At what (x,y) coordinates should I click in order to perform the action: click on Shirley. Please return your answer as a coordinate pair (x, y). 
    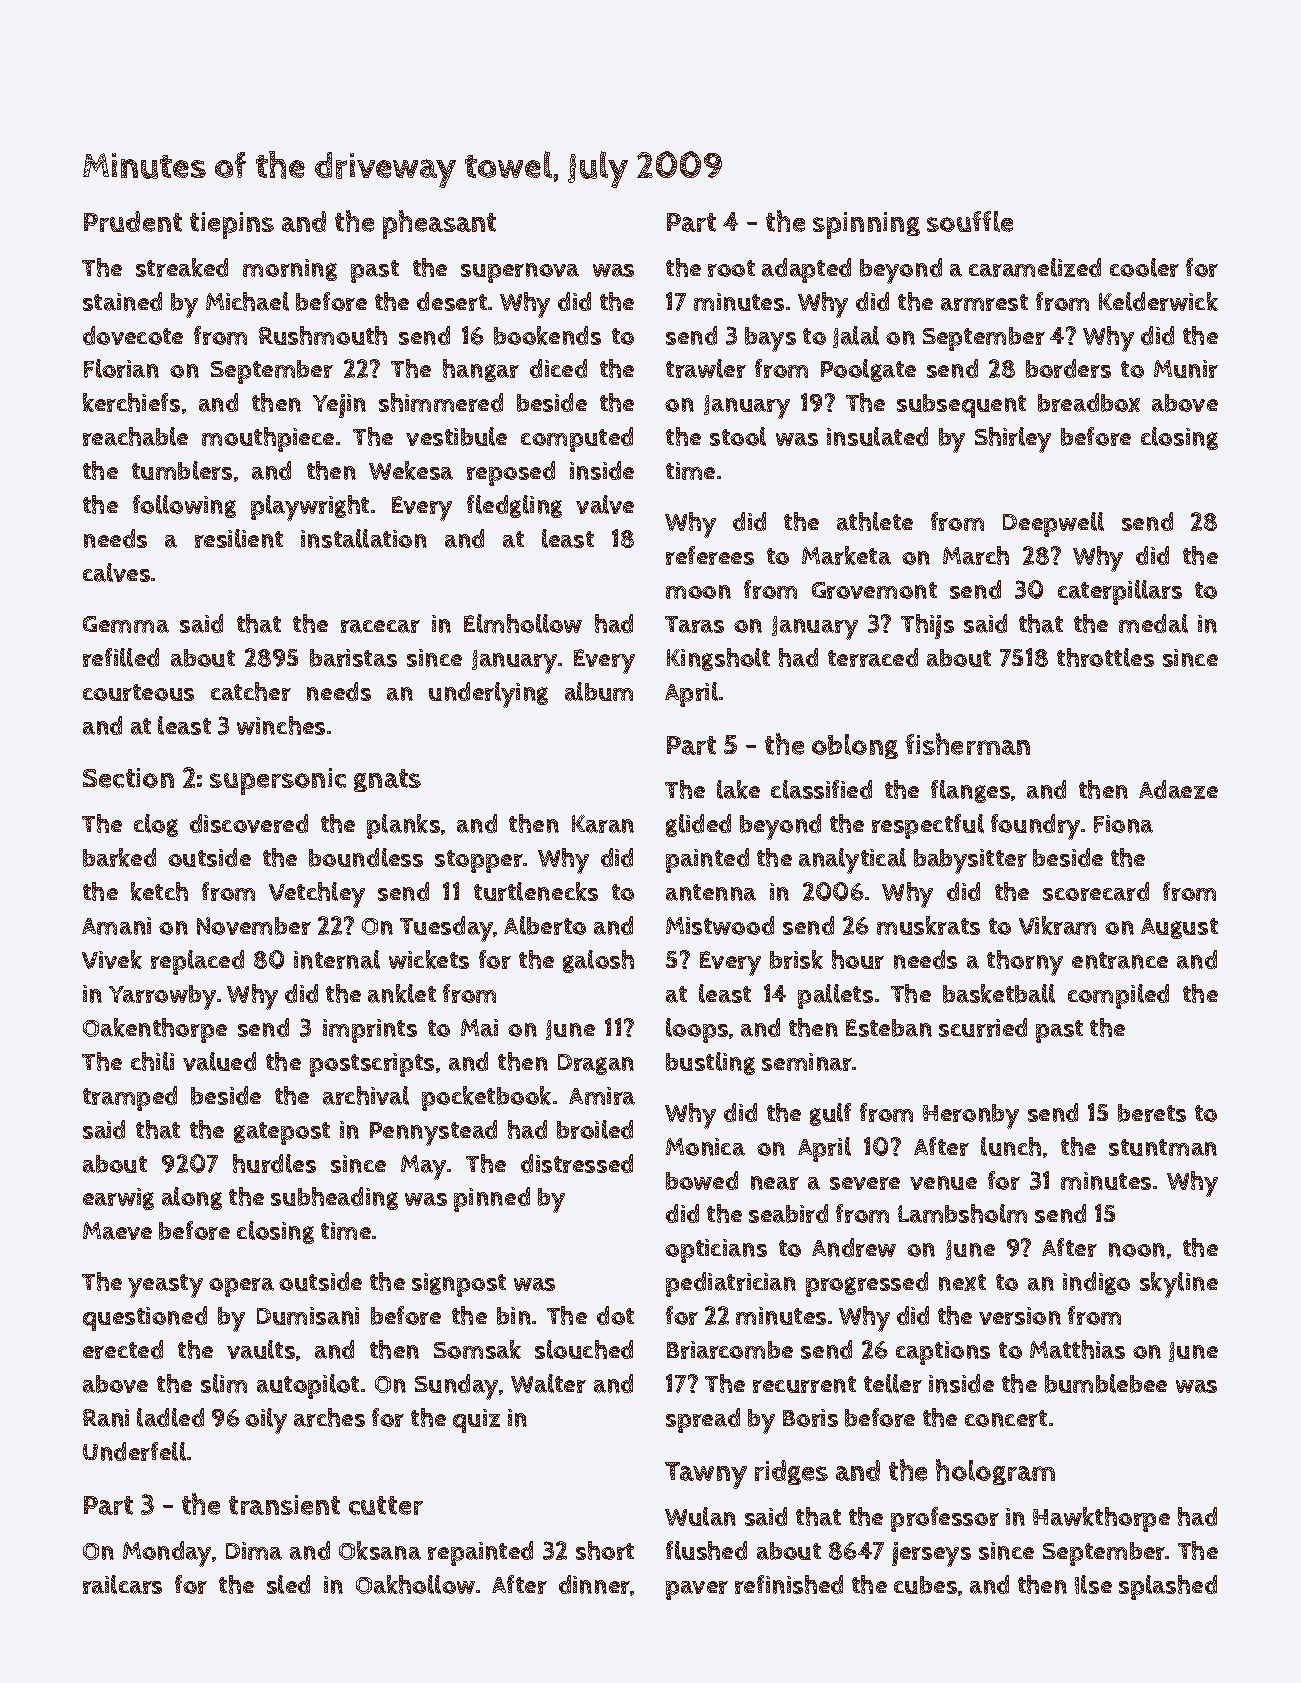
    Looking at the image, I should click on (1013, 440).
